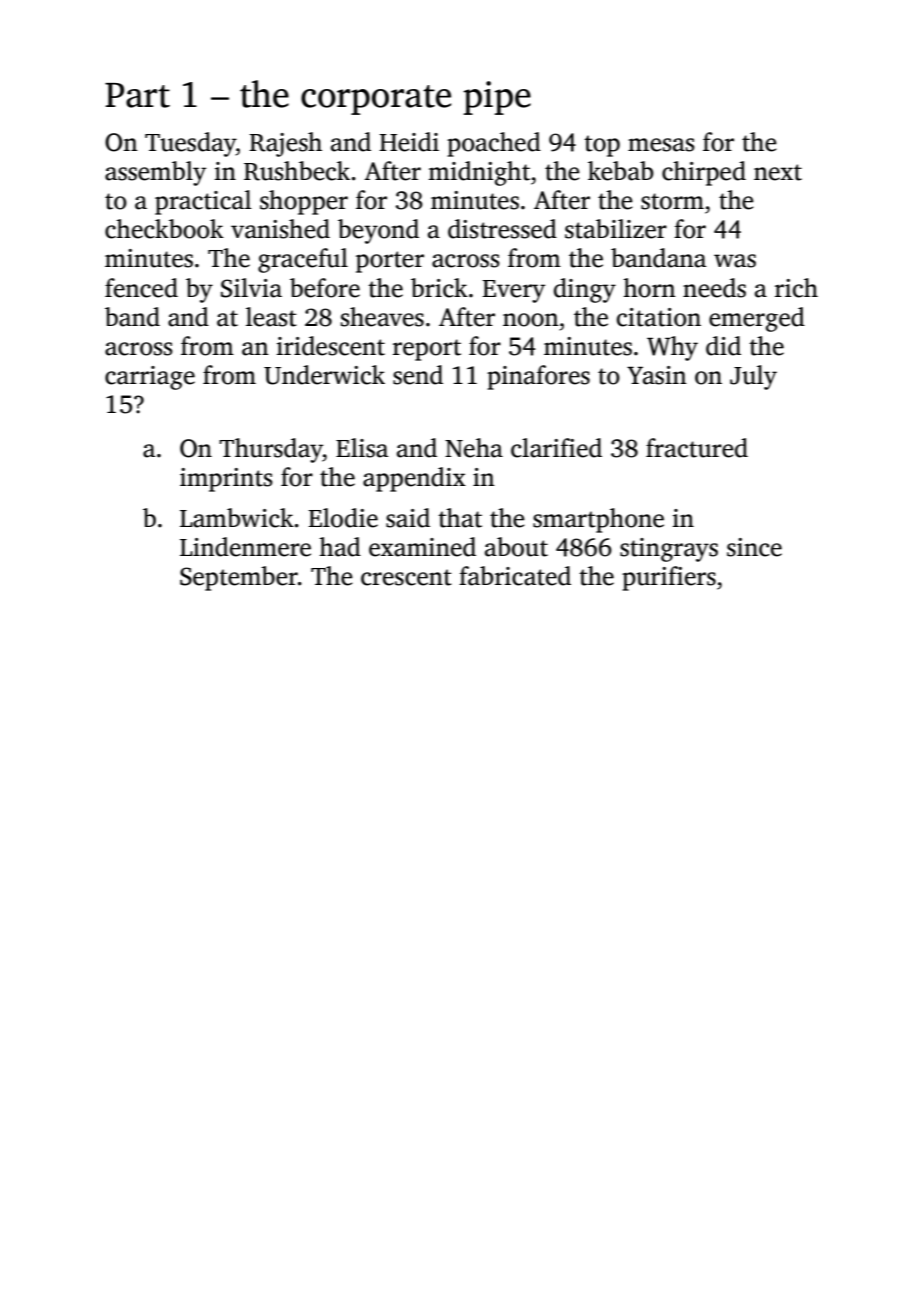 The width and height of the screenshot is (924, 1311). I want to click on Lambwick, so click(237, 518).
